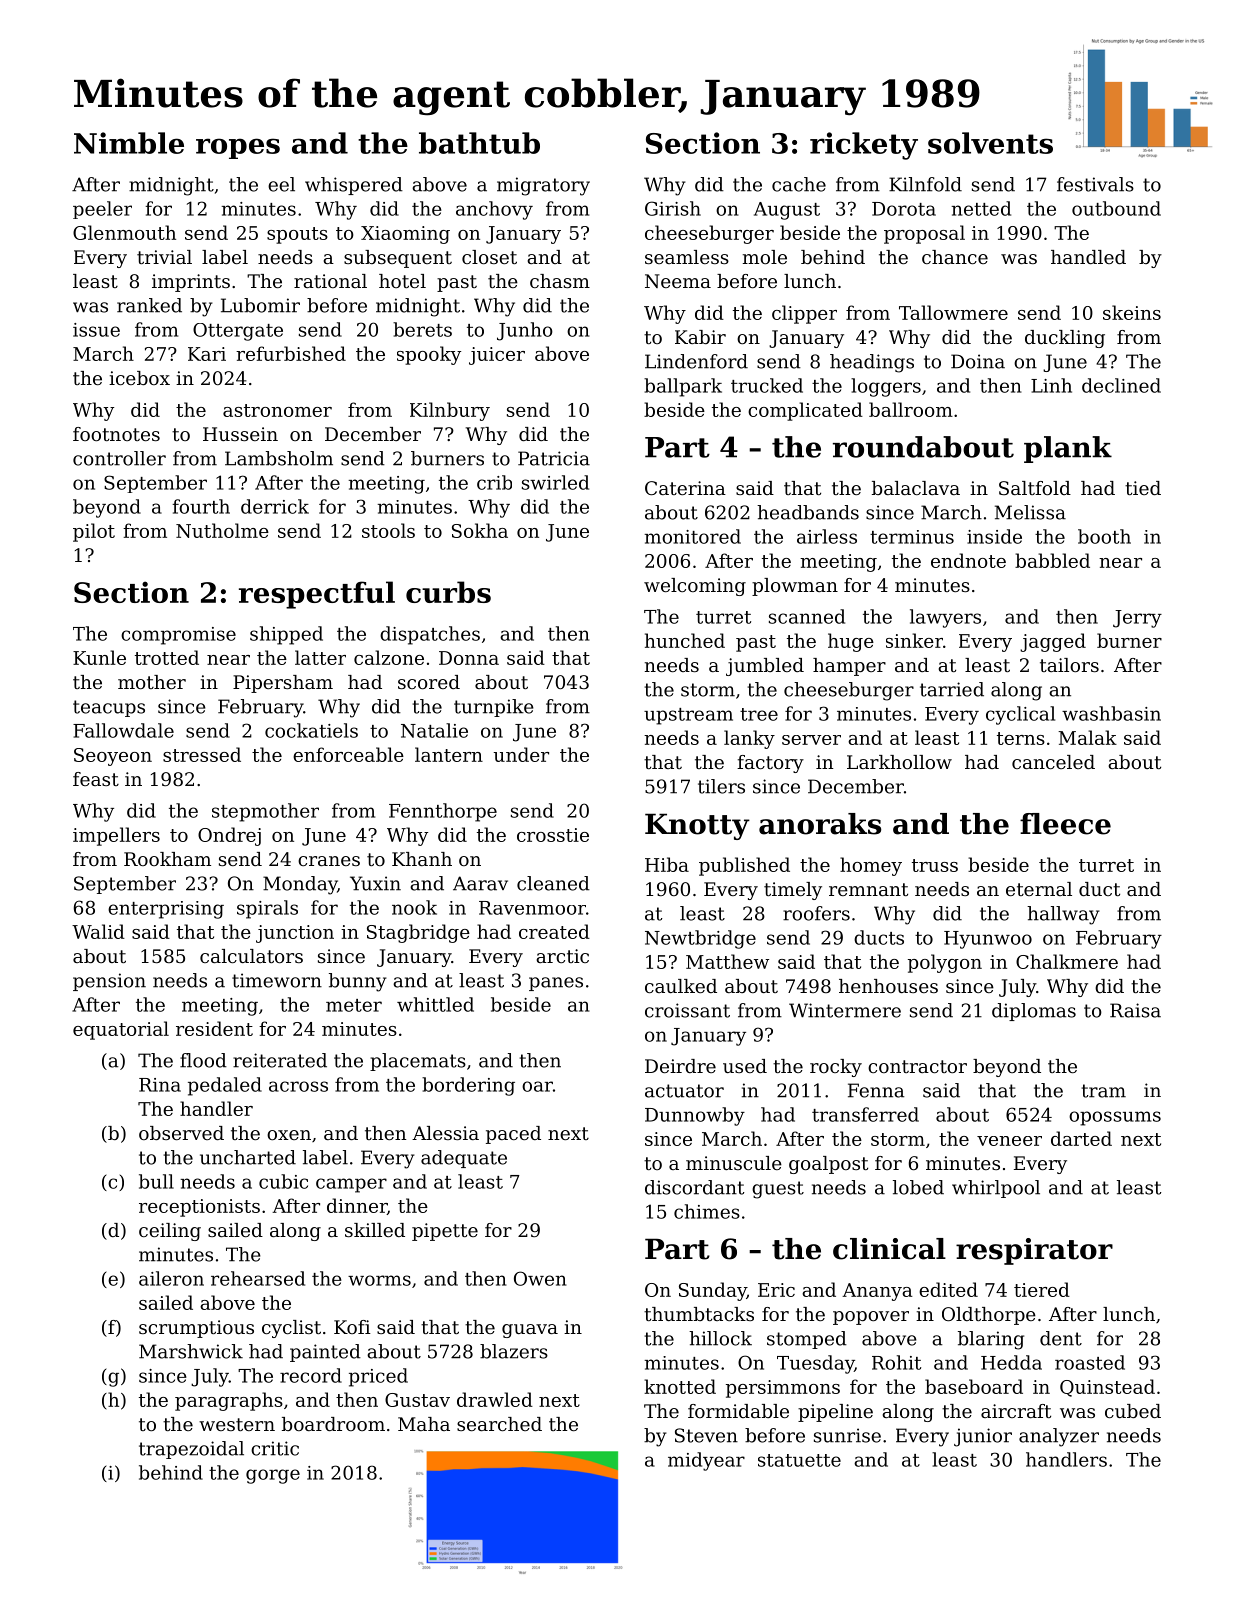  What do you see at coordinates (553, 835) in the page?
I see `crosstie` at bounding box center [553, 835].
